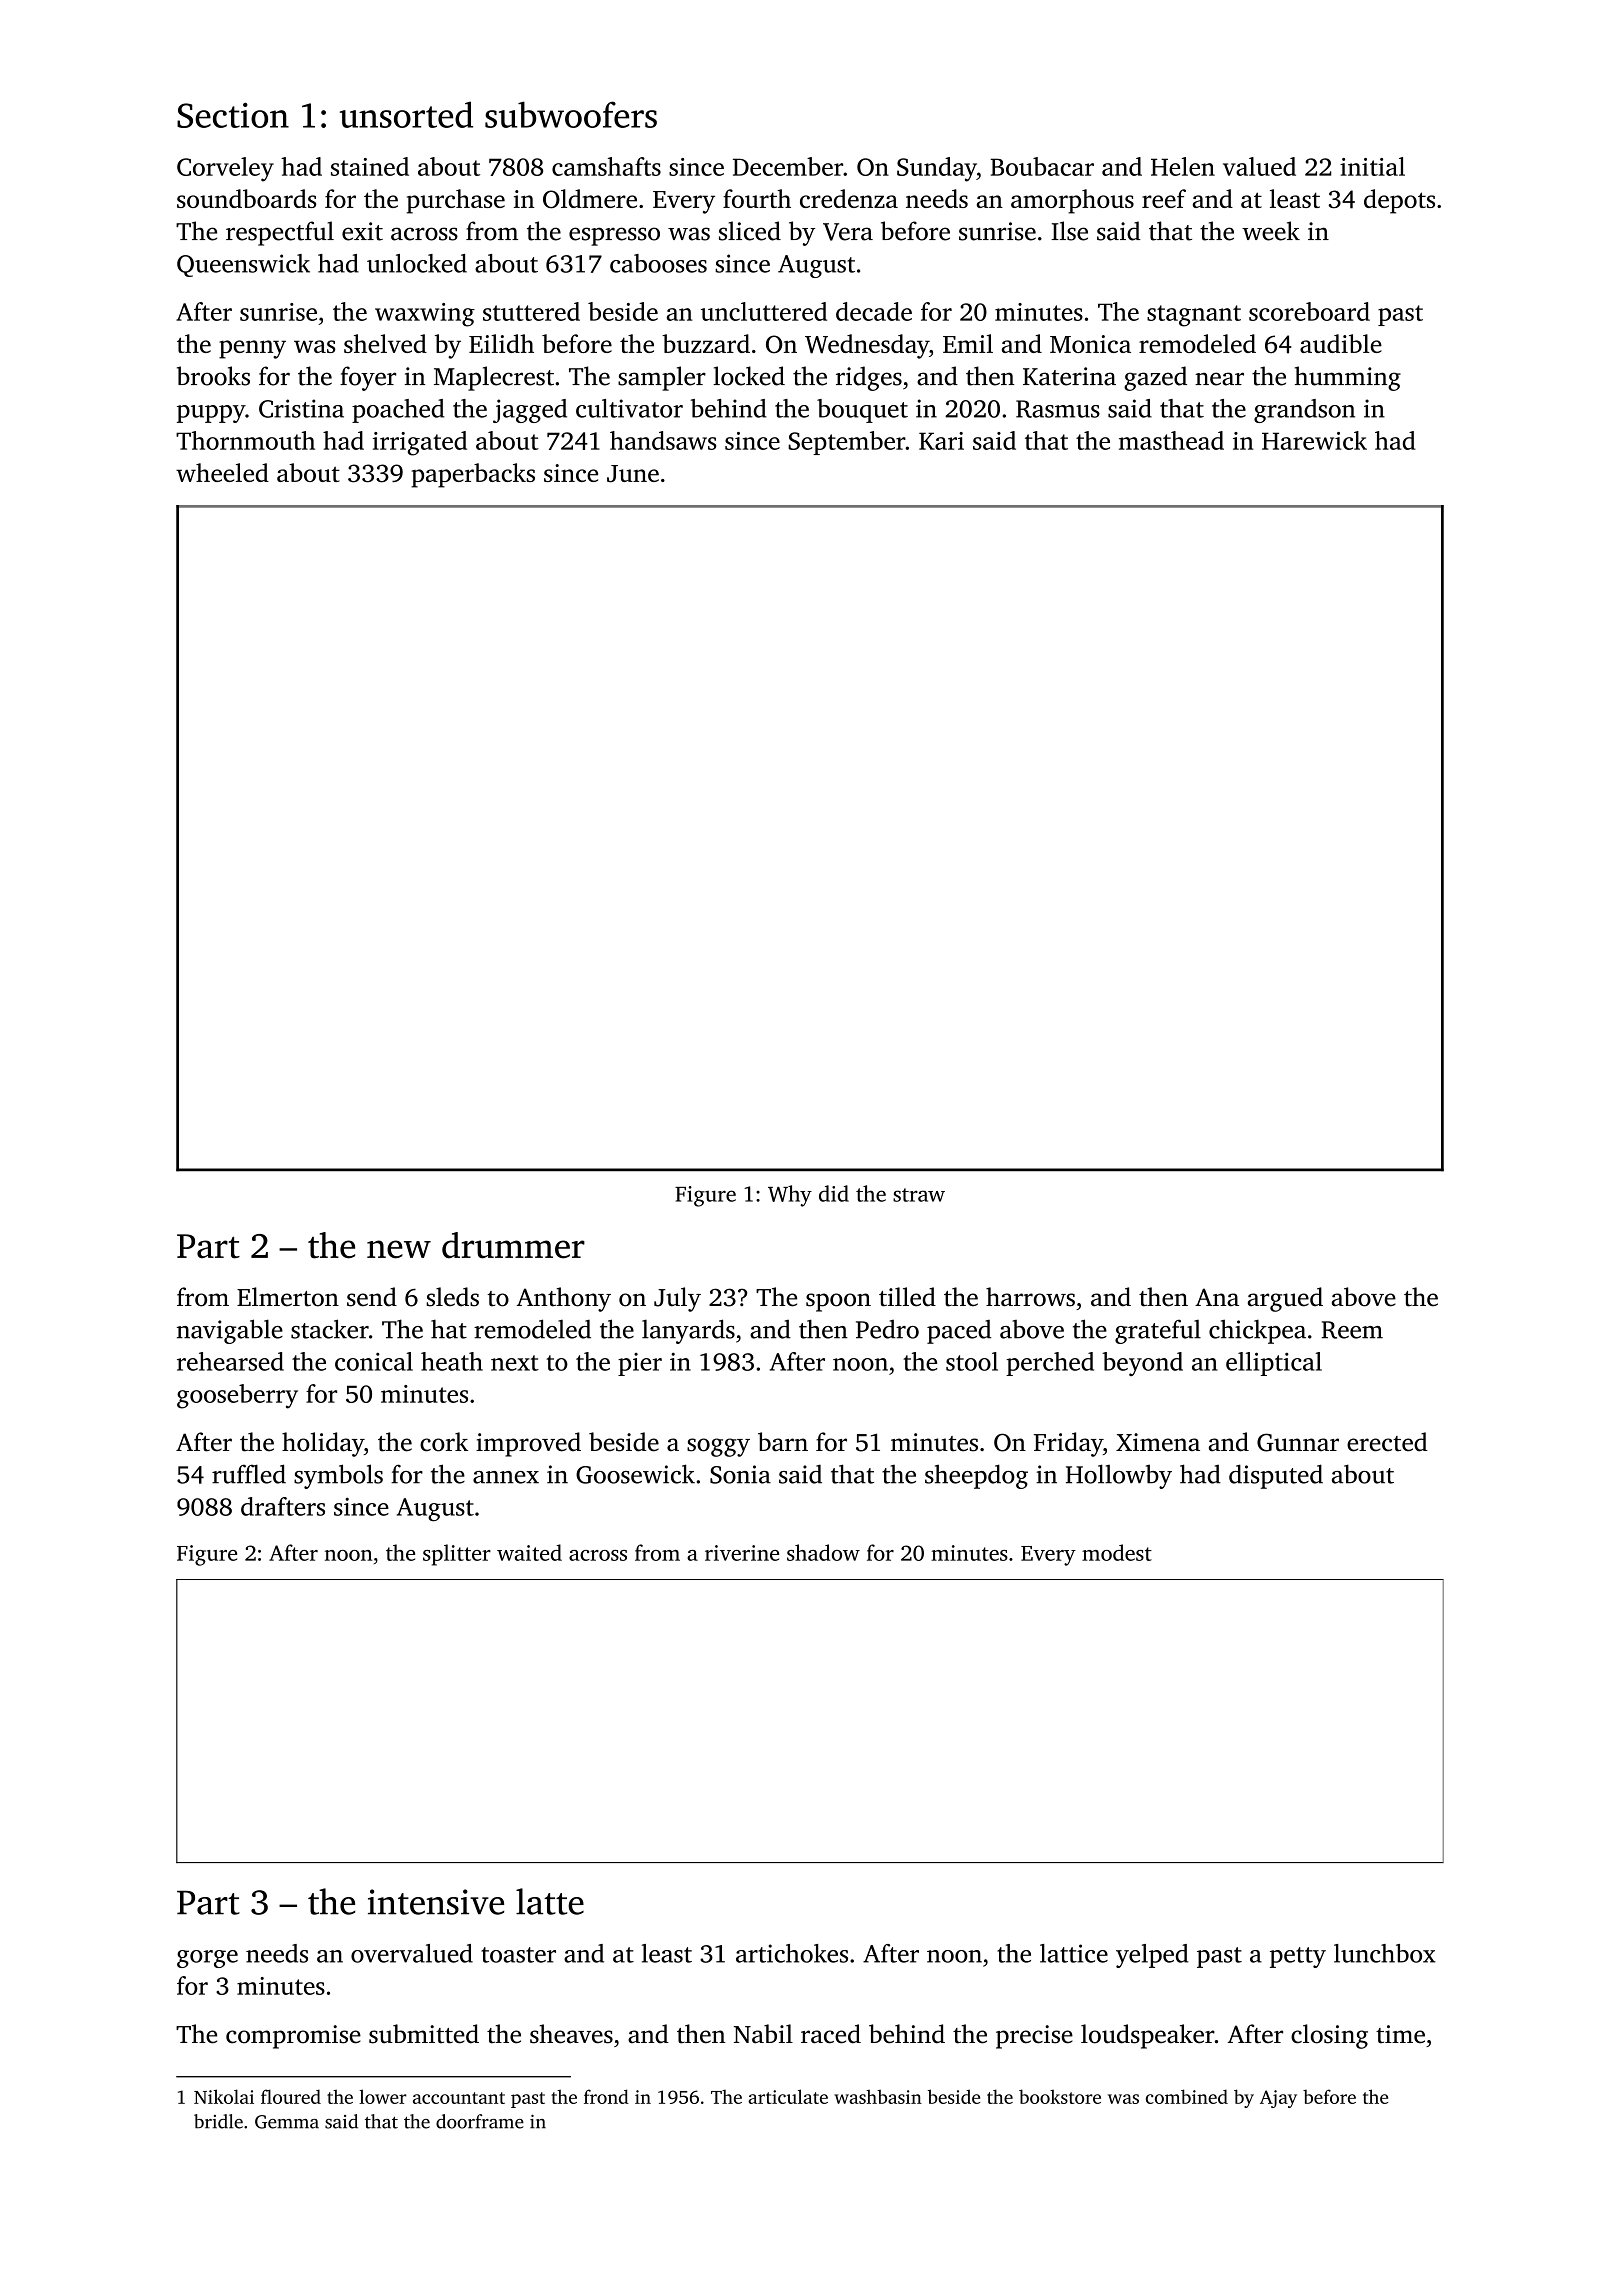 The height and width of the image is (2292, 1620). Describe the element at coordinates (571, 114) in the image. I see `subwoofers` at that location.
